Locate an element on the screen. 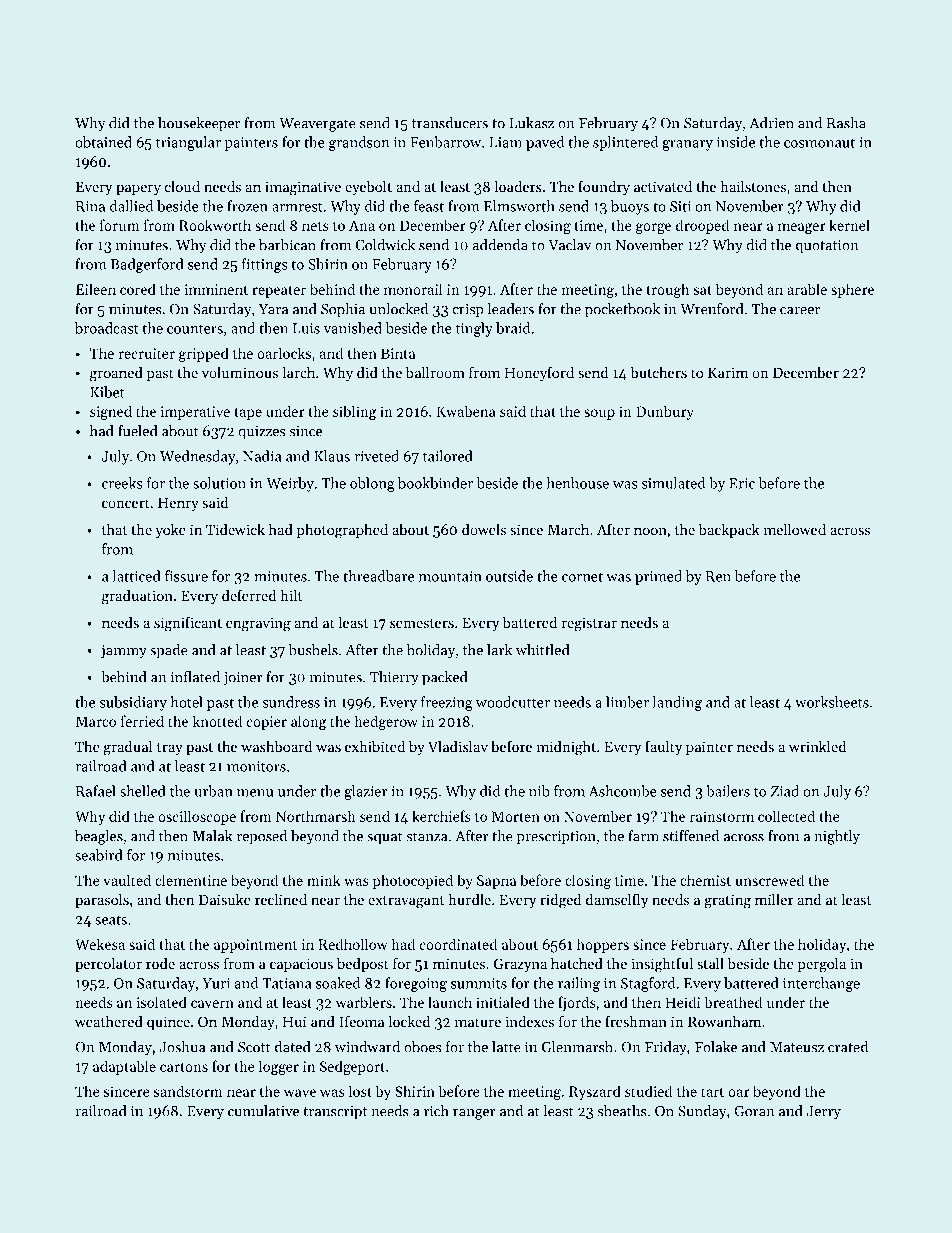 Image resolution: width=952 pixels, height=1233 pixels. Adrien is located at coordinates (771, 123).
